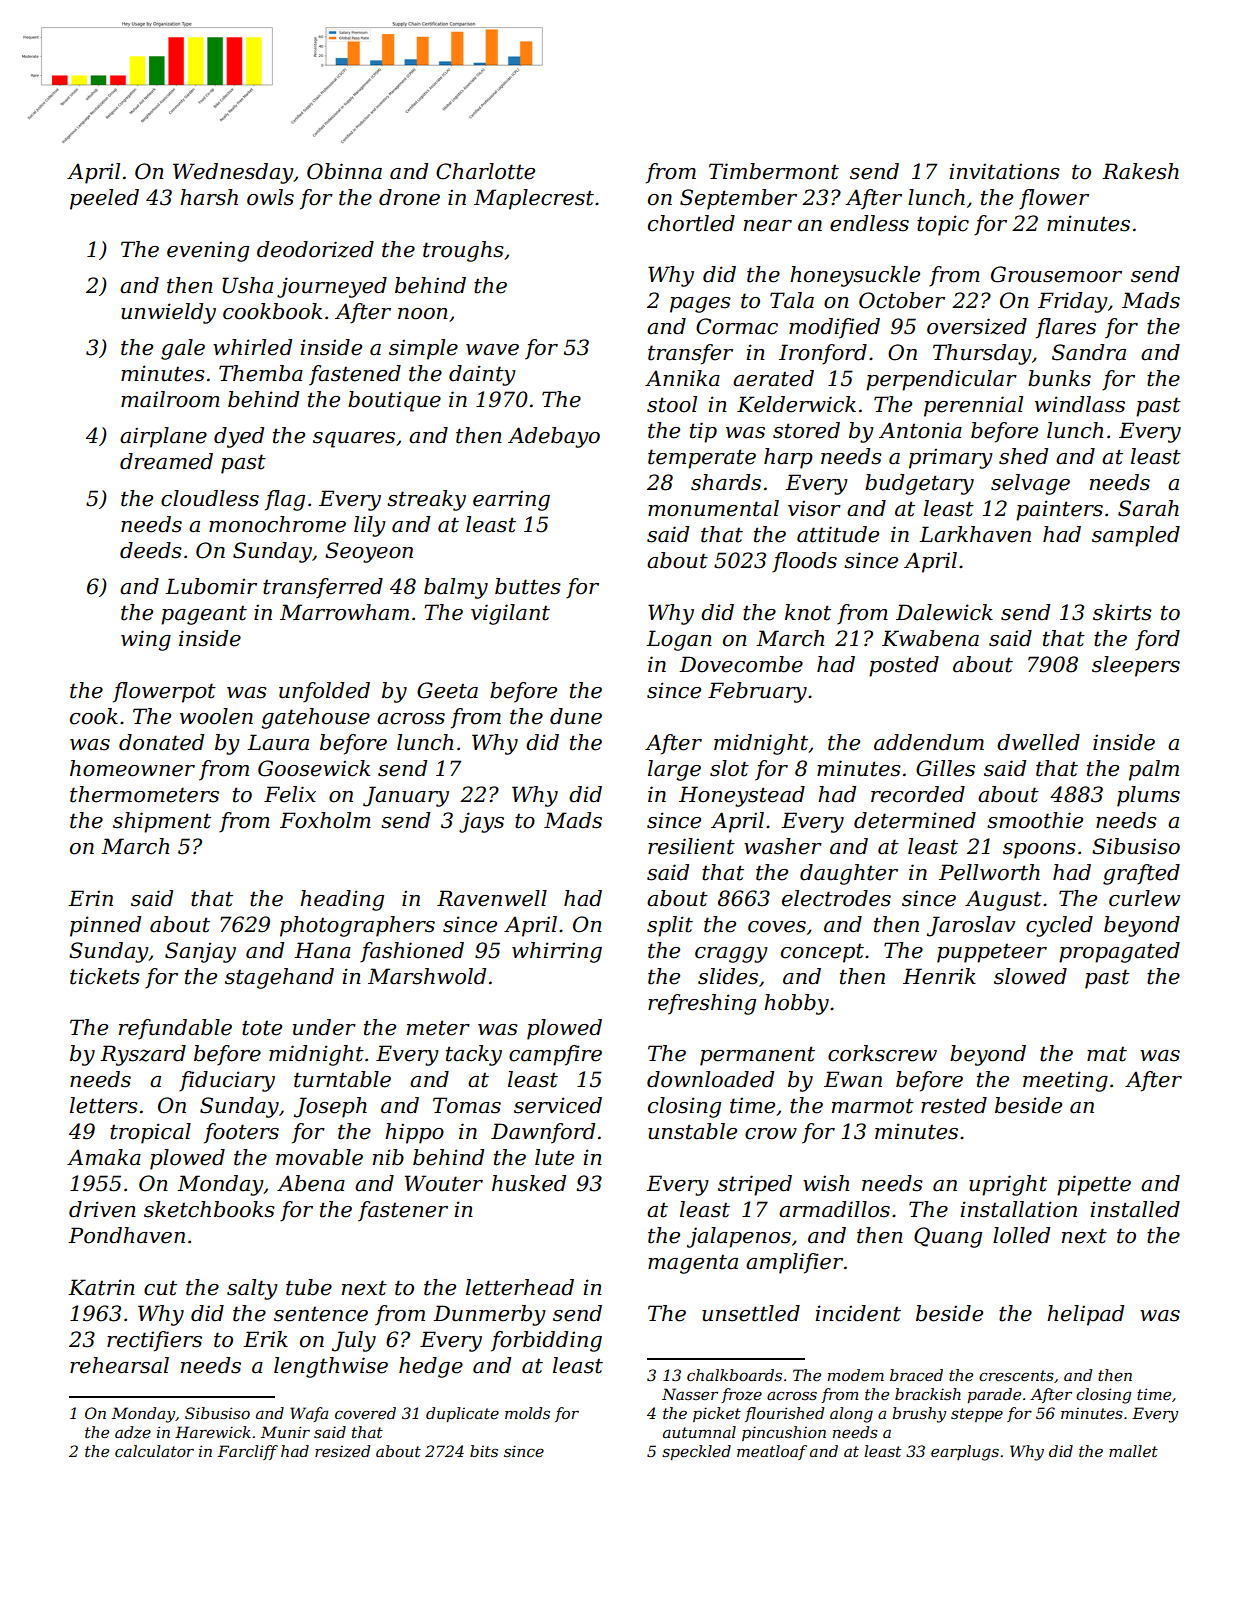 This page has height=1618, width=1250. Describe the element at coordinates (904, 666) in the page. I see `posted` at that location.
